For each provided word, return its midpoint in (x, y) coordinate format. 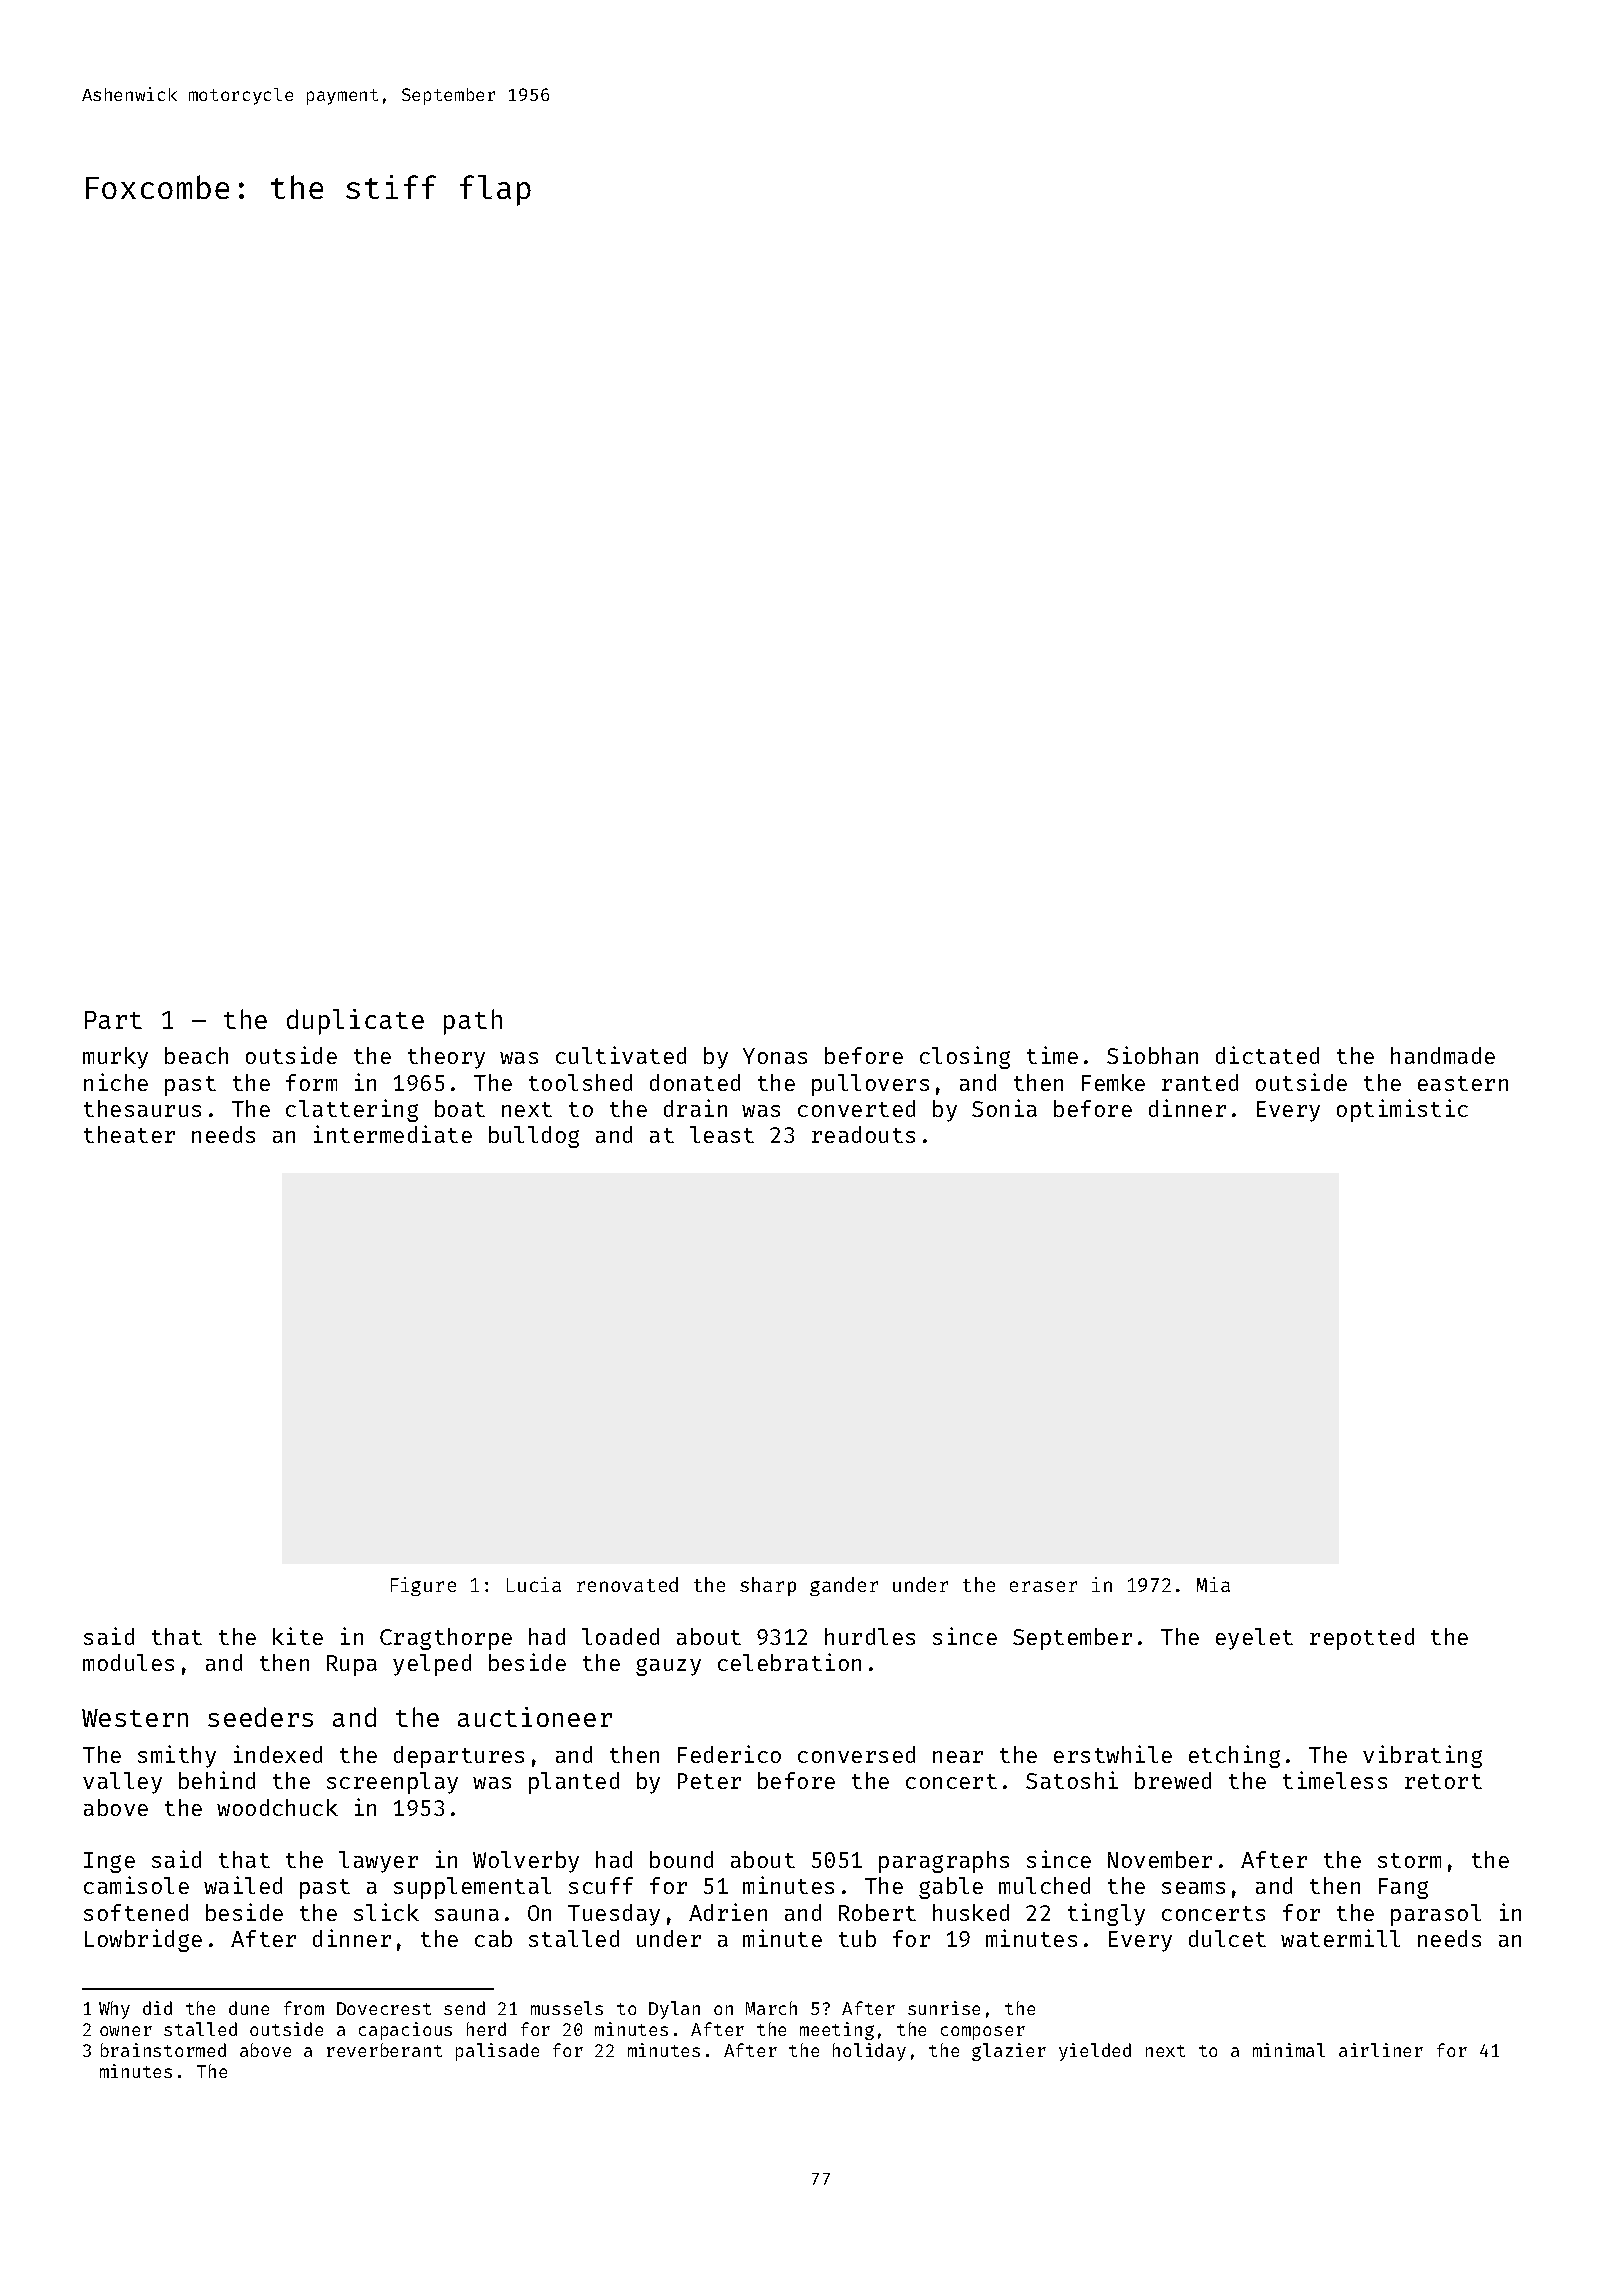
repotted (1362, 1639)
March (771, 2008)
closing (965, 1057)
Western (135, 1718)
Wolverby (526, 1862)
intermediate (393, 1134)
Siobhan (1152, 1055)
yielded (1095, 2052)
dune (249, 2008)
